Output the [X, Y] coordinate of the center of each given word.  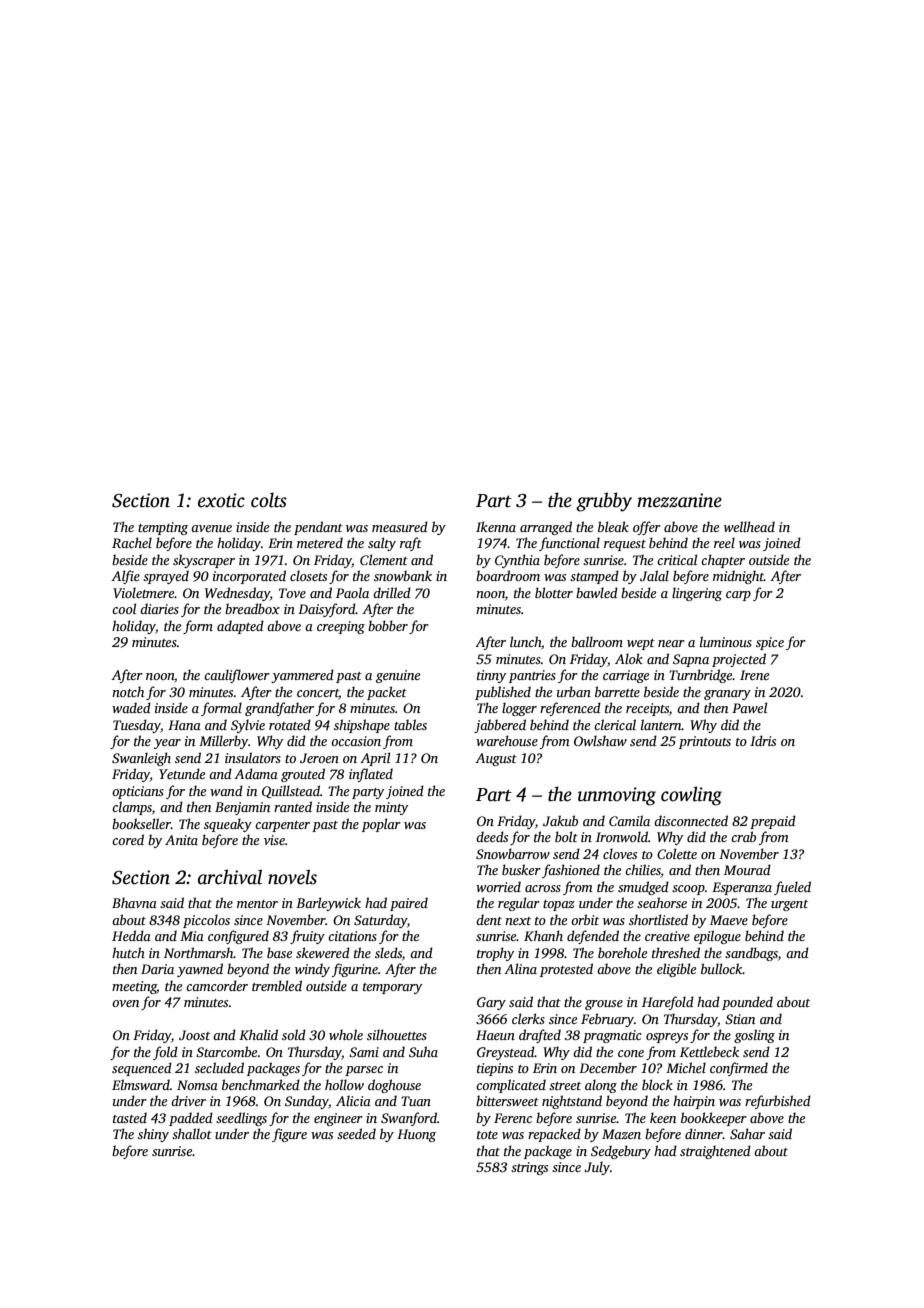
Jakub [560, 820]
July [597, 1168]
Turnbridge [700, 676]
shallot [192, 1133]
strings [529, 1168]
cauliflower [237, 676]
